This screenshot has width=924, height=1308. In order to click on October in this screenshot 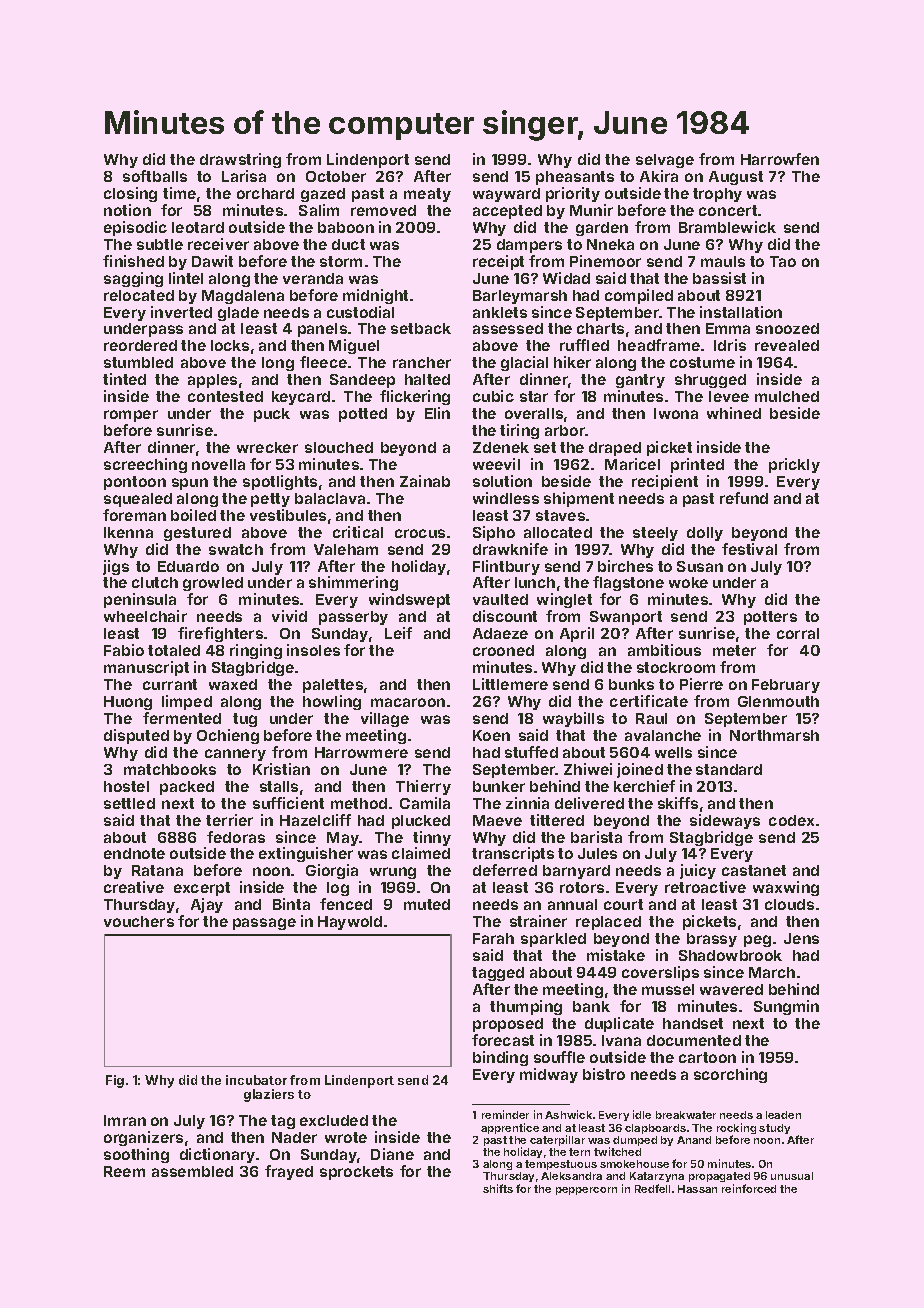, I will do `click(336, 176)`.
